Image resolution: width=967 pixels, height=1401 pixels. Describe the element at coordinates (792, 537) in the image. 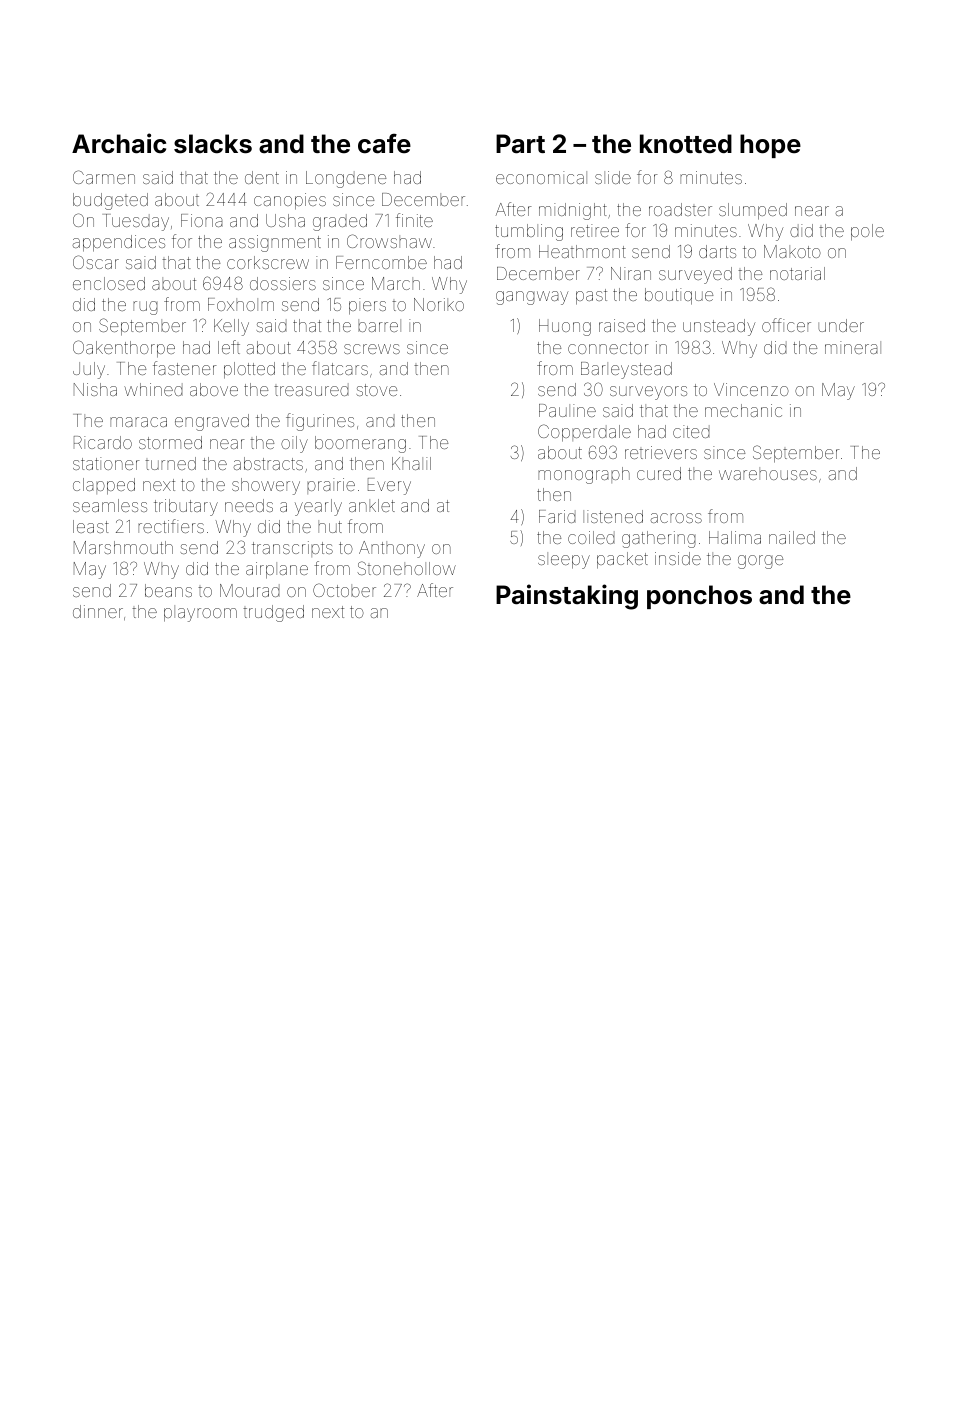

I see `nailed` at that location.
